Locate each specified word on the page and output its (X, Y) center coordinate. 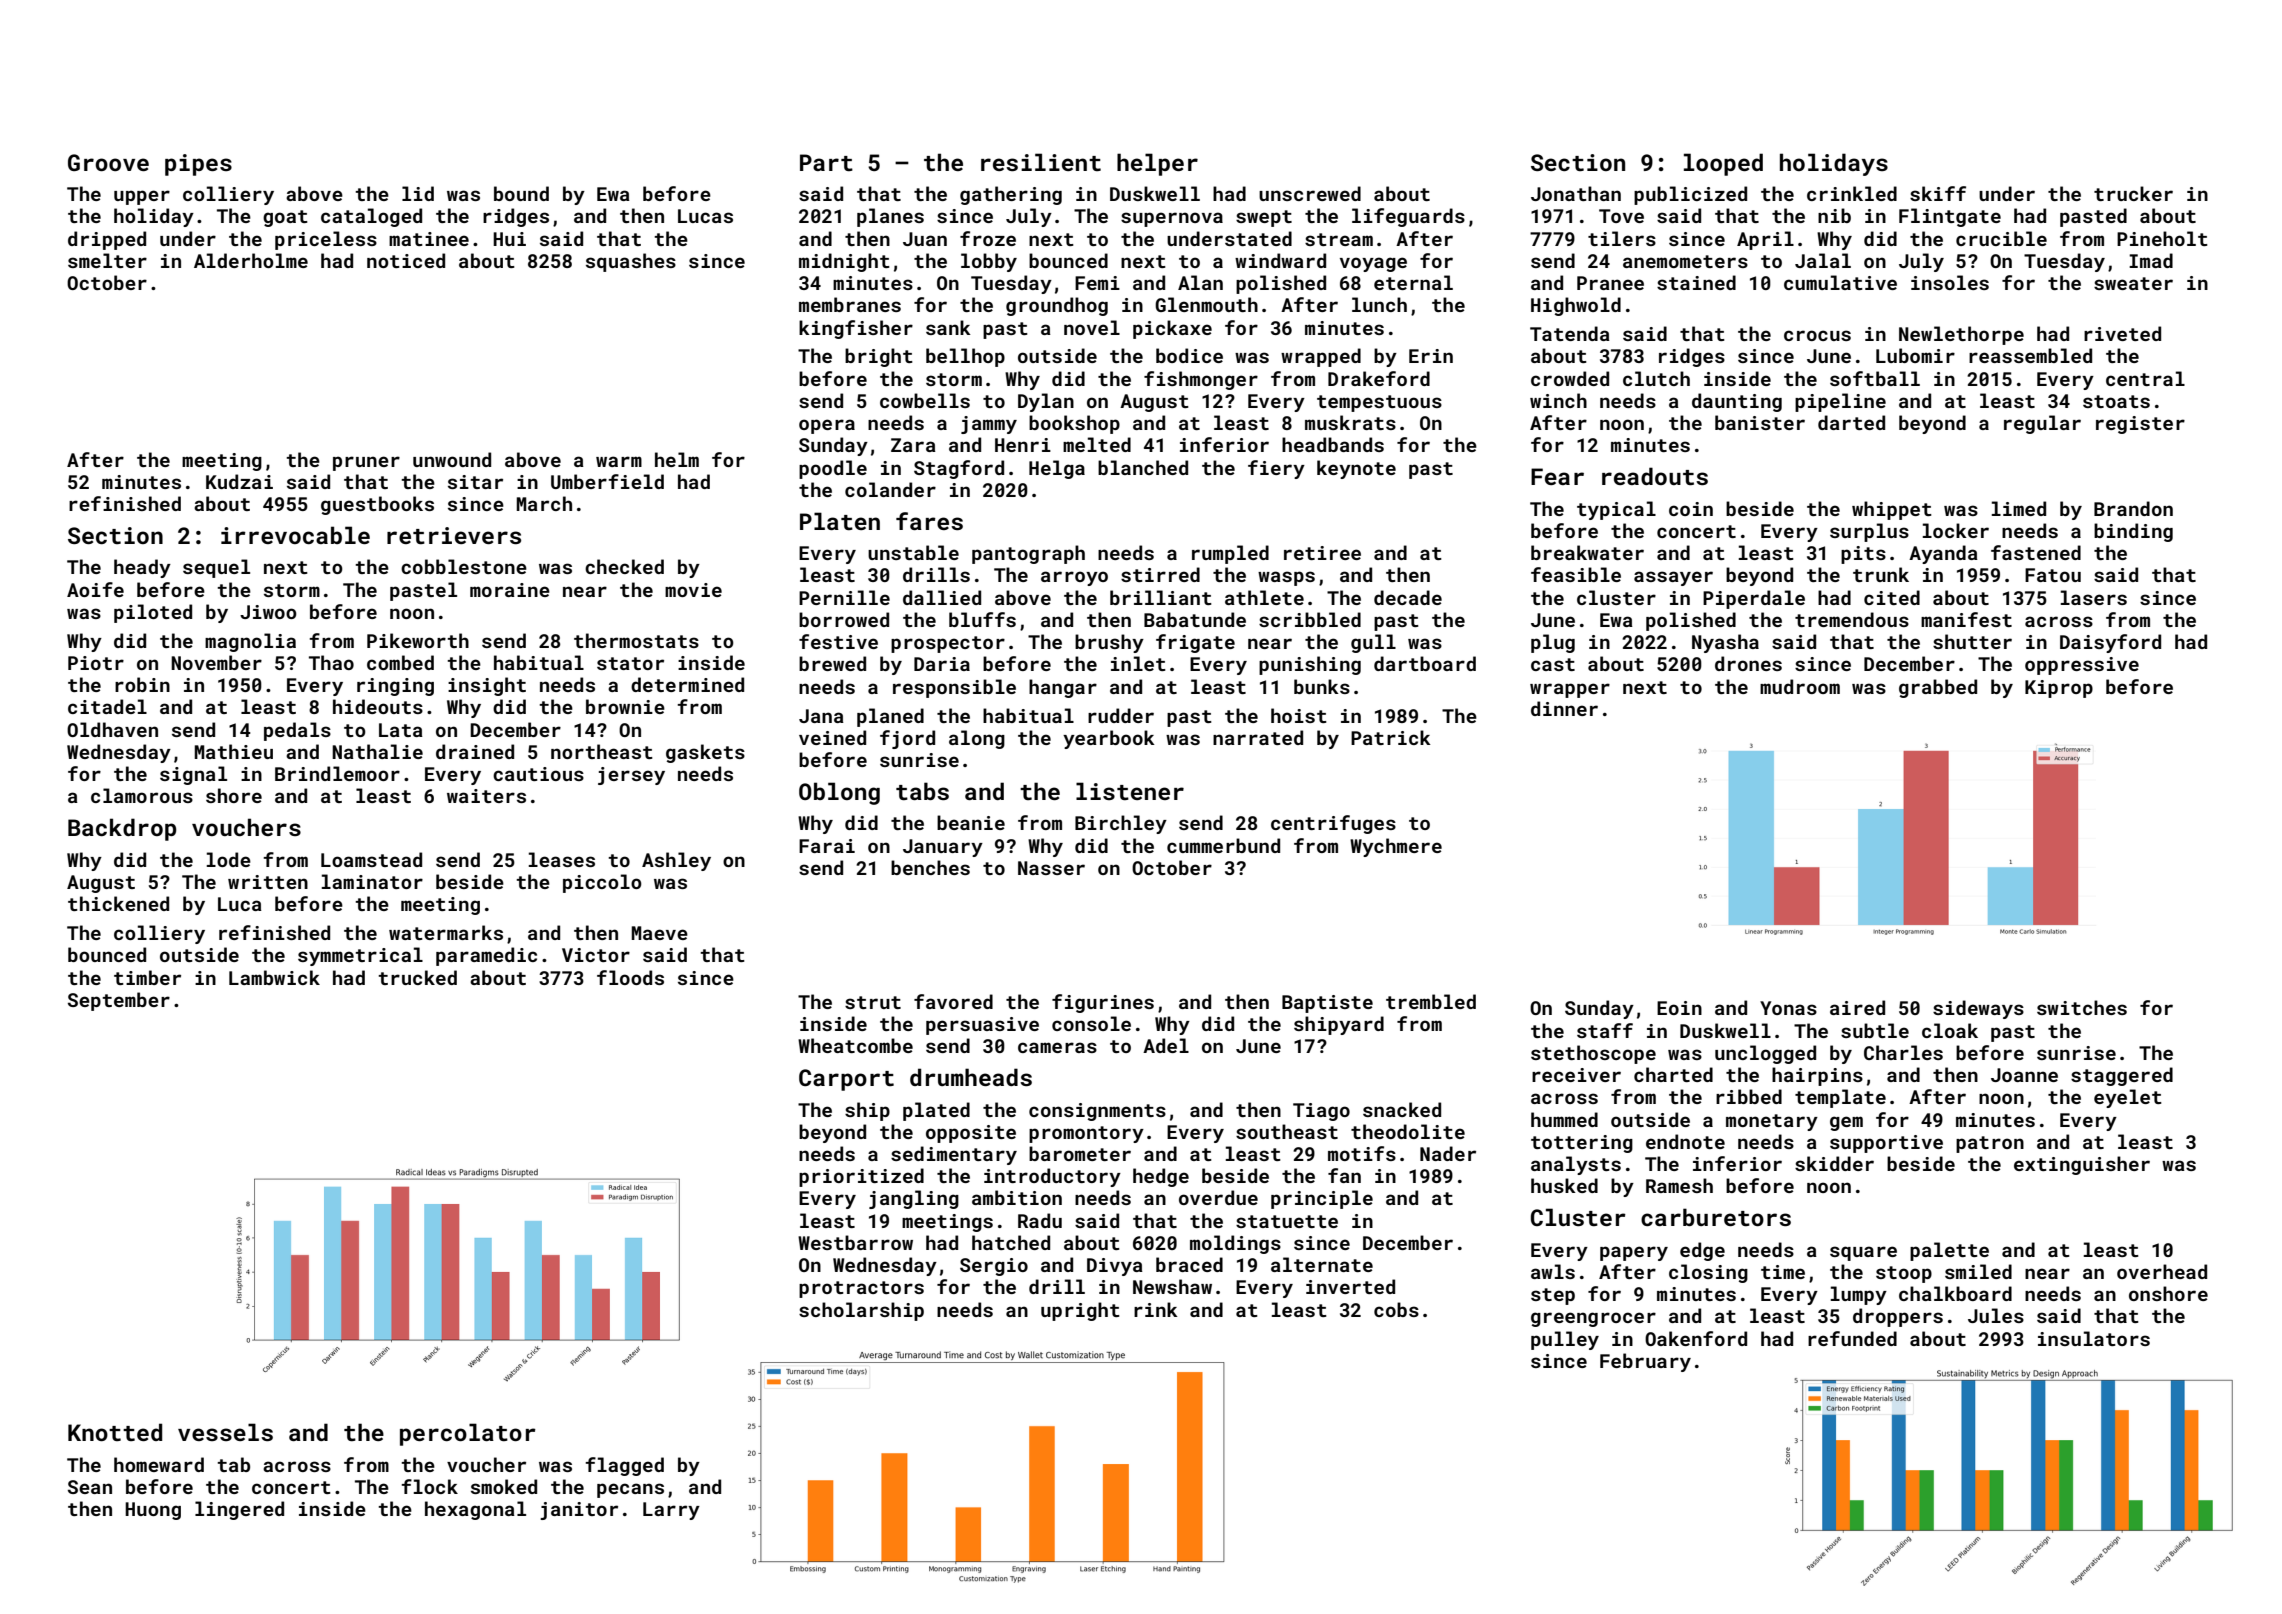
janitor (579, 1511)
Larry (671, 1511)
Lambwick (274, 977)
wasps (1286, 578)
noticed (406, 260)
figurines (1103, 1003)
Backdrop (122, 829)
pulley (1565, 1340)
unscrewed (1310, 193)
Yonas (1788, 1008)
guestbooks (377, 505)
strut (873, 1002)
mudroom (1800, 686)
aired (1857, 1007)
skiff (1938, 193)
